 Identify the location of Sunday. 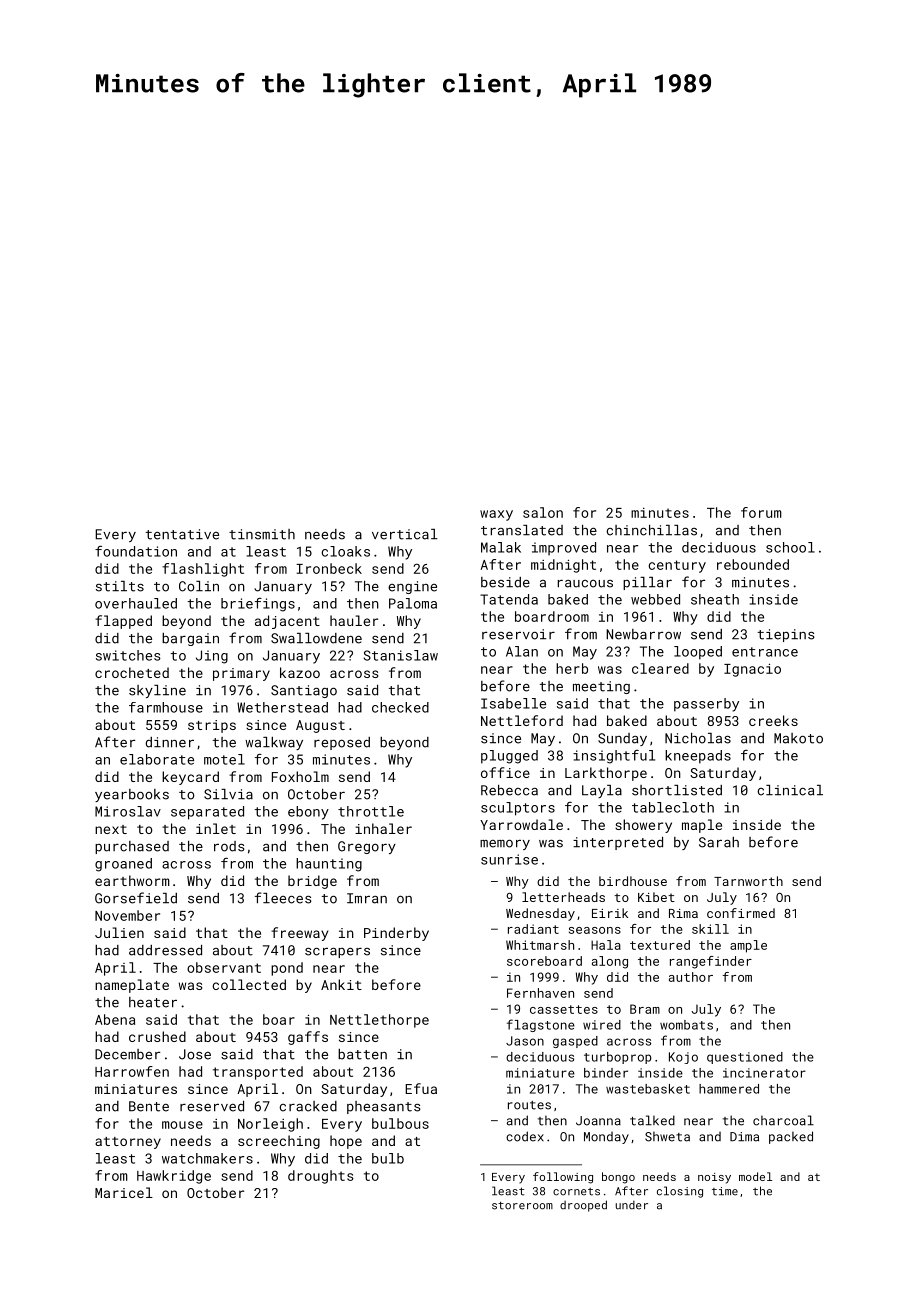
(622, 739).
